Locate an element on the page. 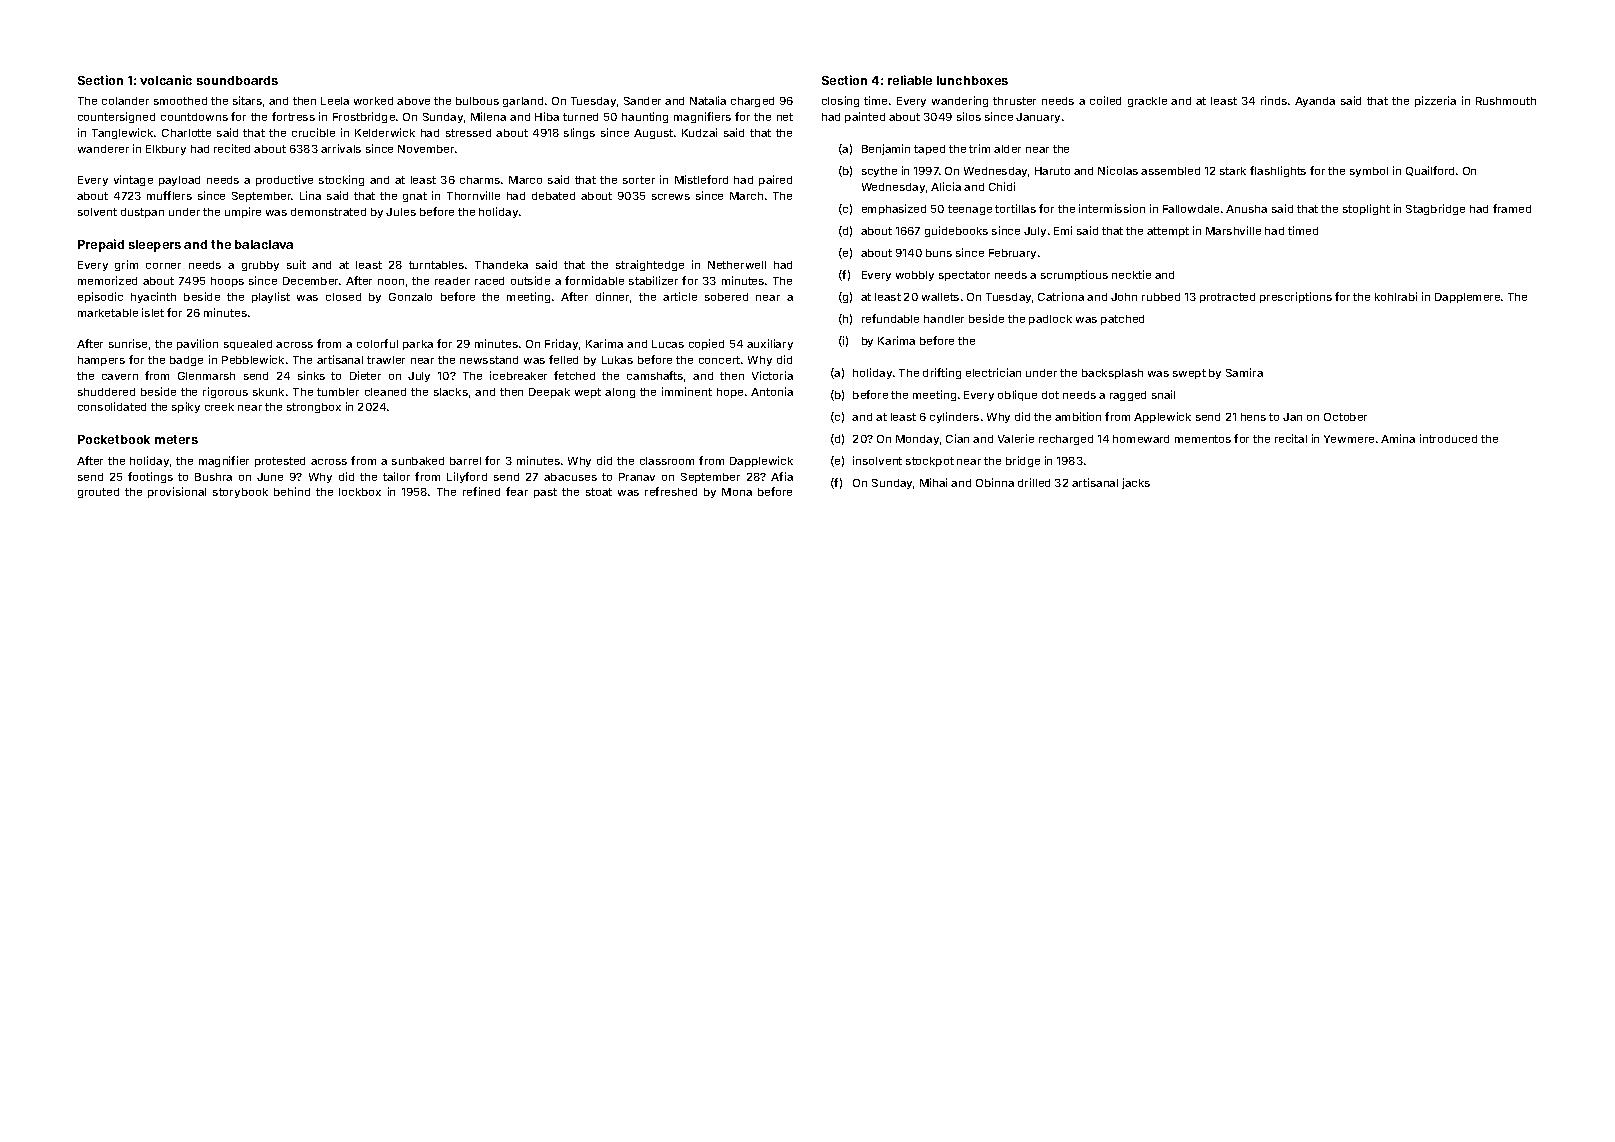 This document has height=1142, width=1615. stark is located at coordinates (1233, 171).
